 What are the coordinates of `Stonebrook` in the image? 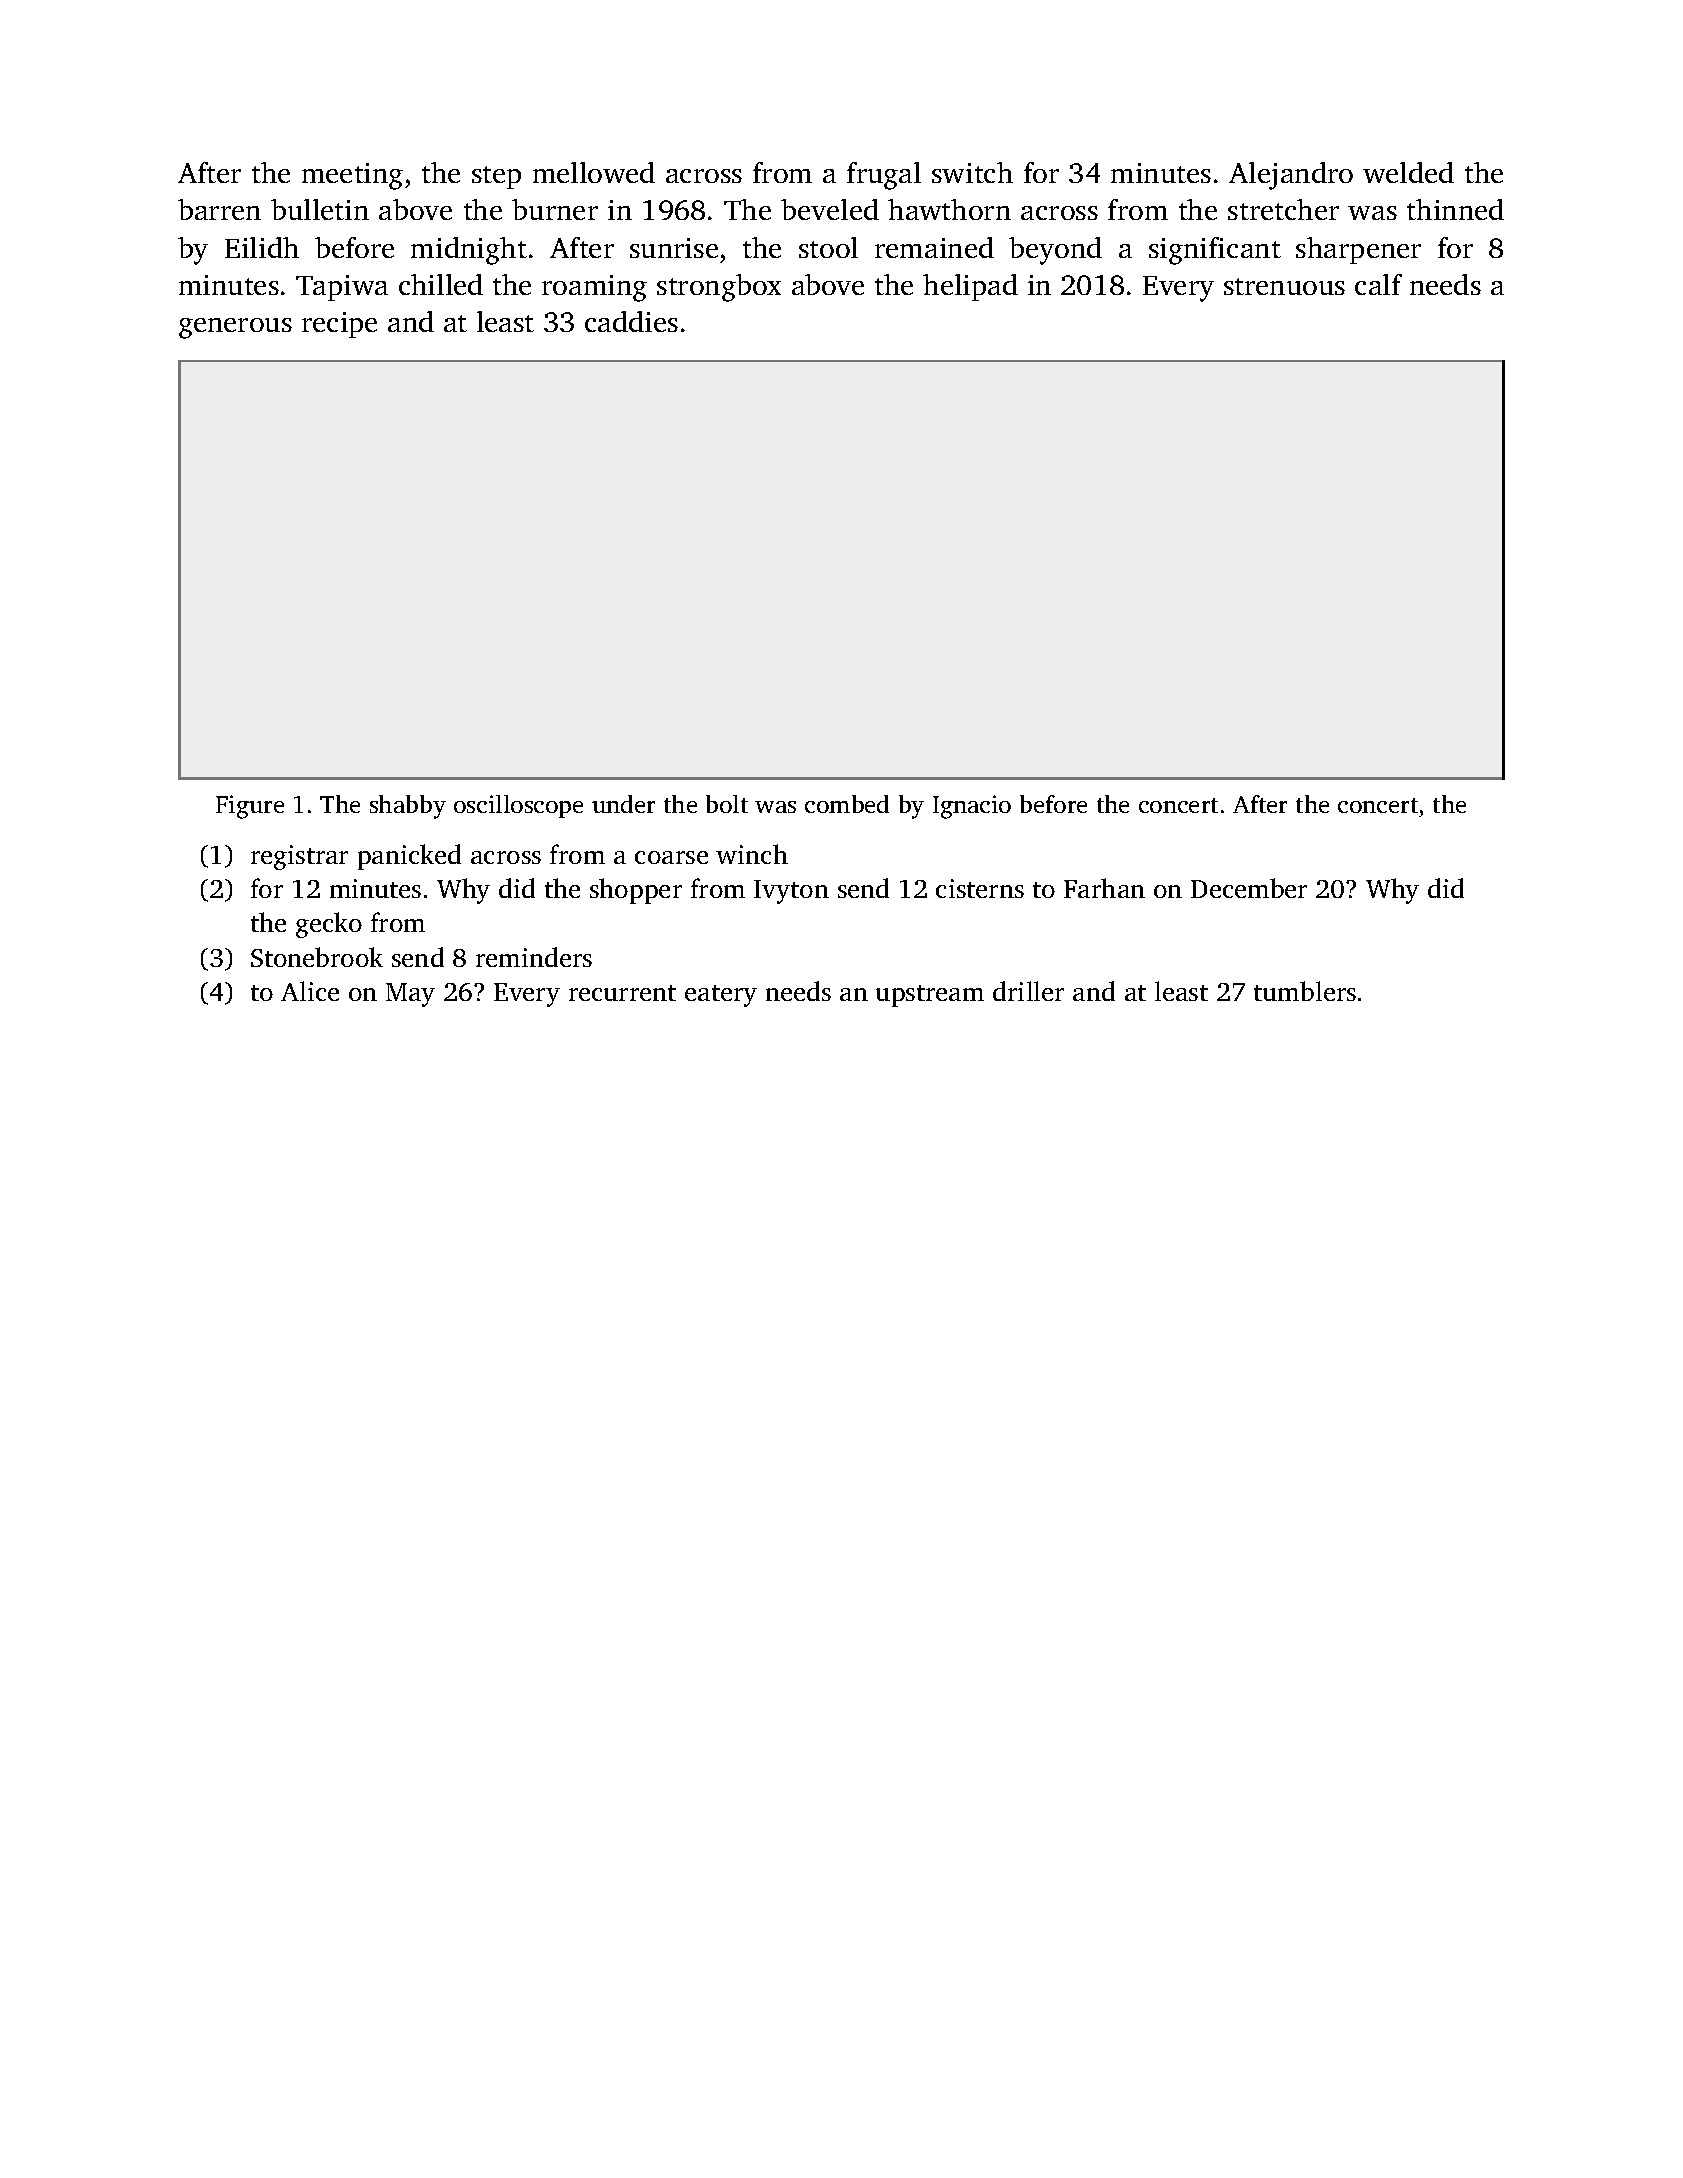 It's located at (317, 957).
